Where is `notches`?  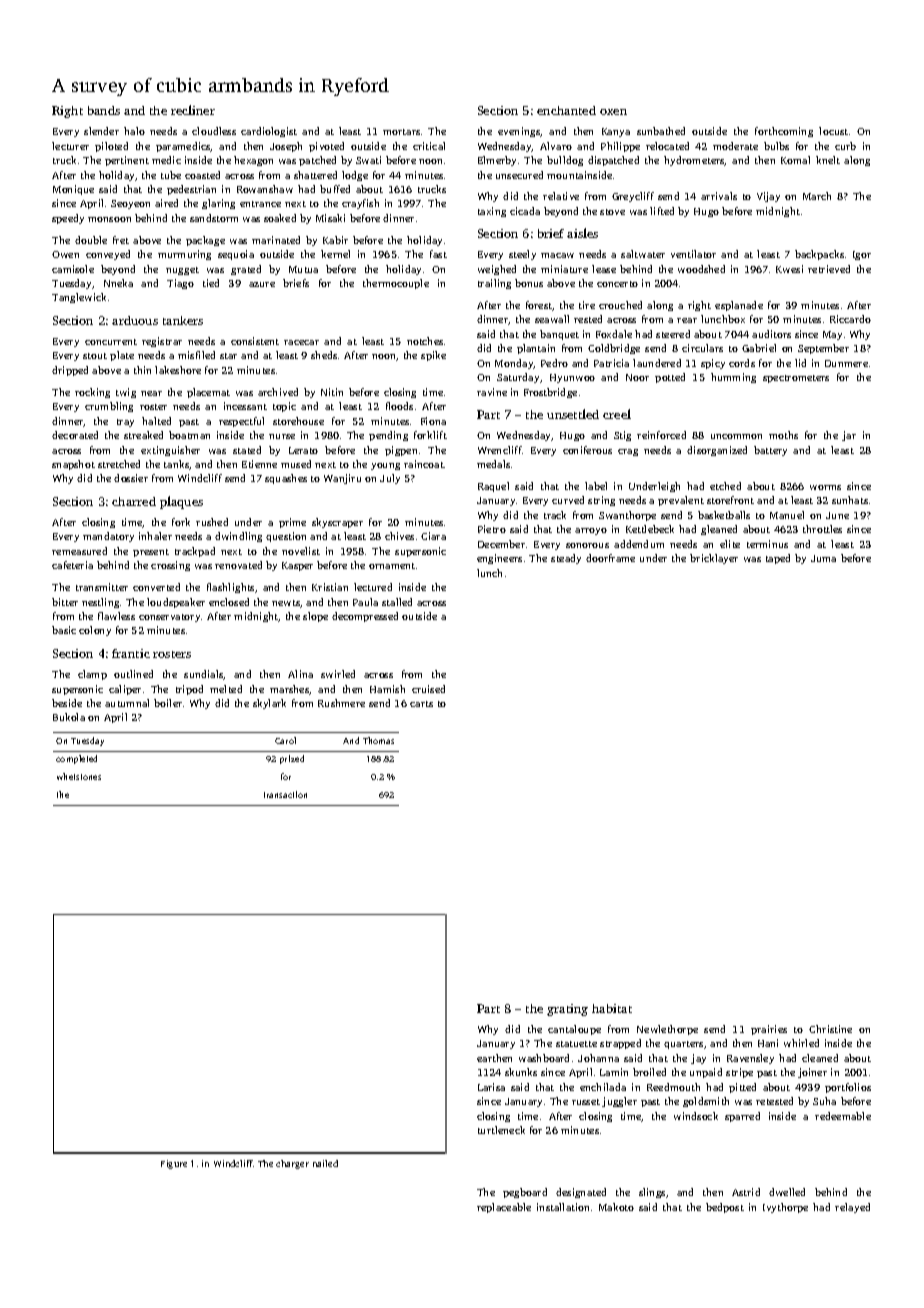
notches is located at coordinates (425, 341).
